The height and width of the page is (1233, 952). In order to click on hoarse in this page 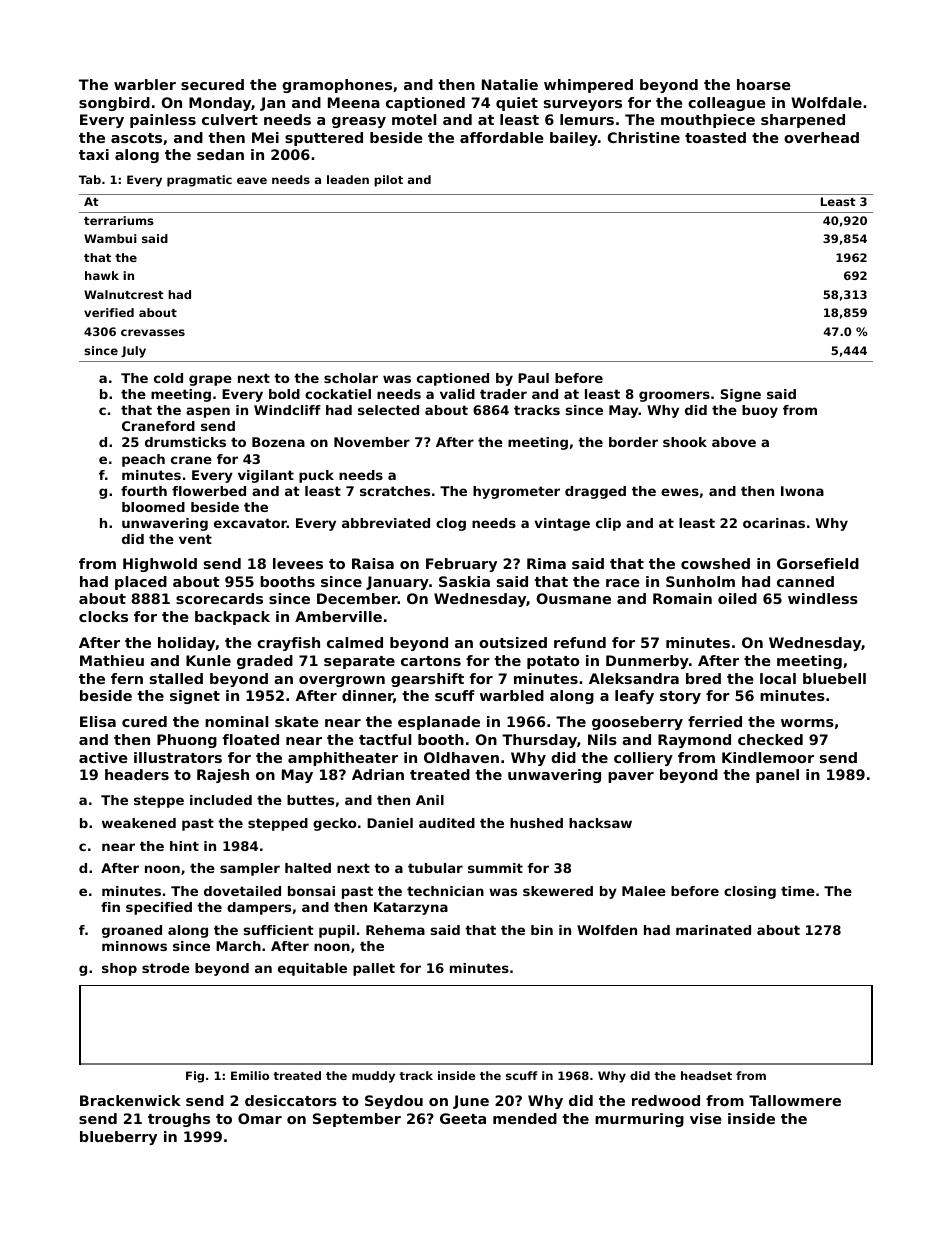, I will do `click(764, 84)`.
